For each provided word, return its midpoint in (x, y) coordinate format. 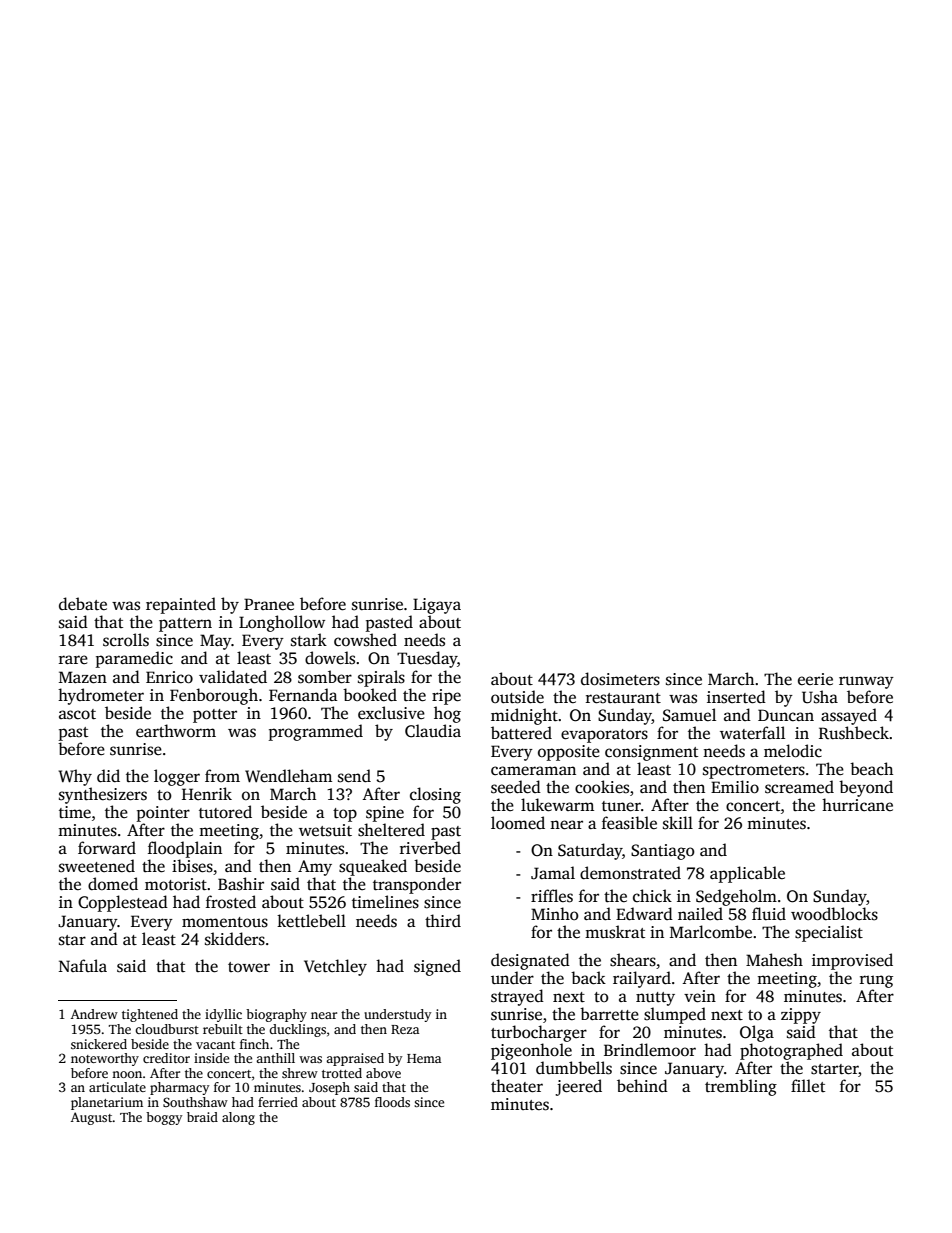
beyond (866, 788)
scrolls (126, 640)
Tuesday (427, 659)
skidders (235, 939)
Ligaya (437, 606)
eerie (815, 679)
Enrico (169, 677)
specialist (829, 933)
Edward (644, 914)
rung (876, 981)
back (588, 978)
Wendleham (288, 776)
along (238, 1118)
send (354, 776)
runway (866, 682)
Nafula (83, 965)
